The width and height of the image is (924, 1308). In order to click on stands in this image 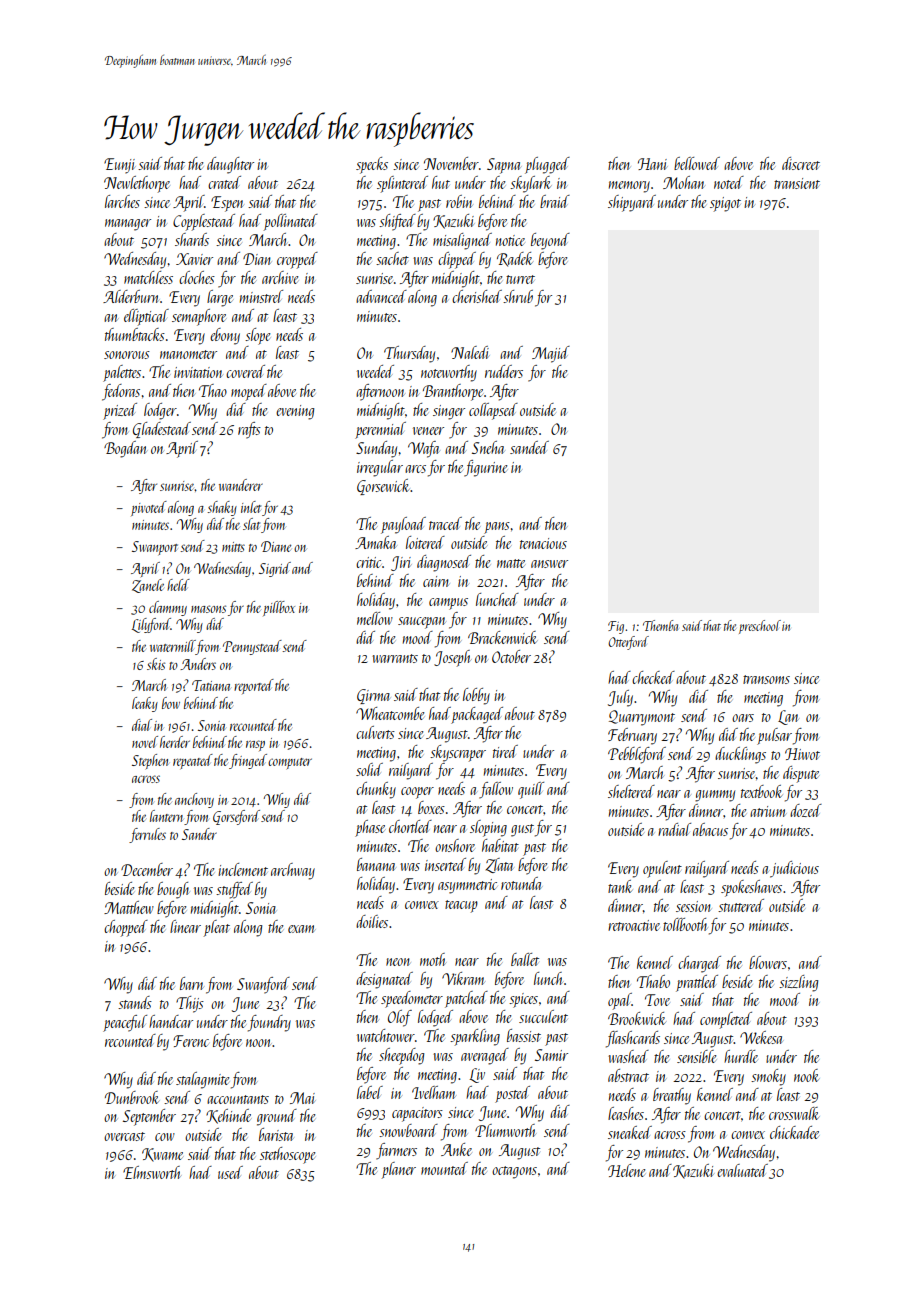, I will do `click(135, 1002)`.
